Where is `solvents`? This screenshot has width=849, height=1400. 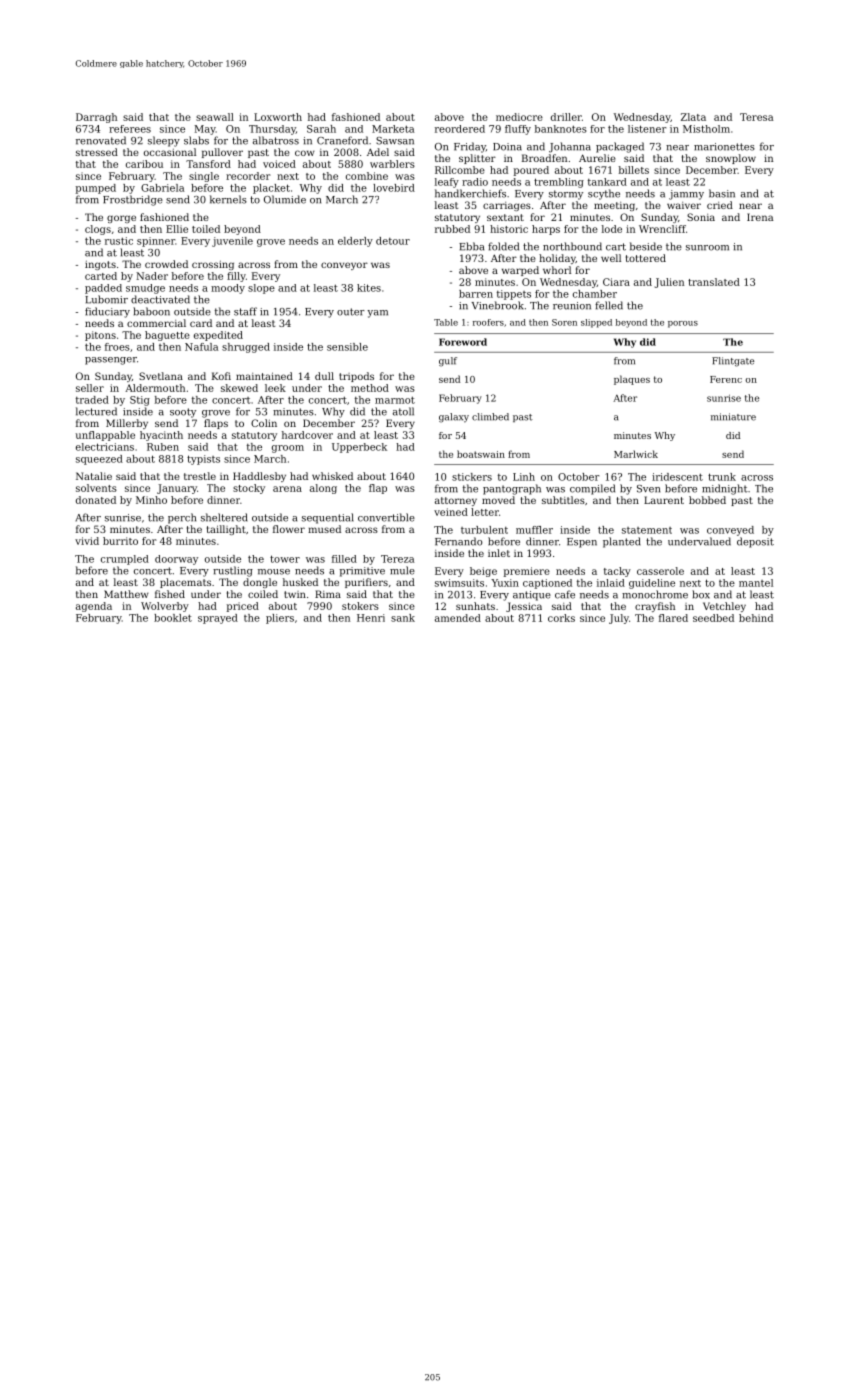
solvents is located at coordinates (96, 488).
